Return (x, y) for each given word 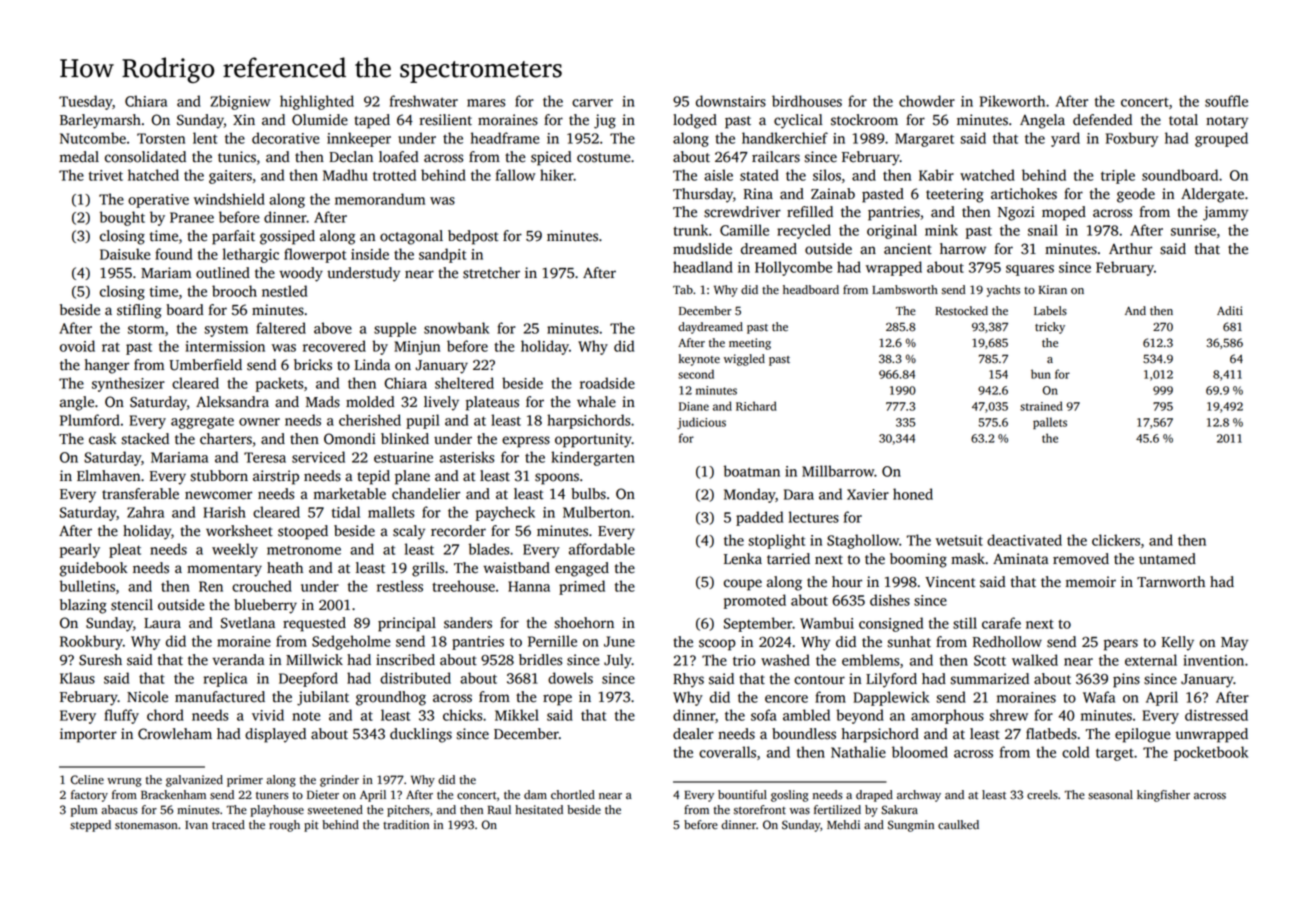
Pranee (192, 217)
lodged (695, 121)
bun (1041, 374)
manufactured (220, 697)
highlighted (317, 102)
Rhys (688, 680)
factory (89, 796)
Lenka (743, 559)
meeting (750, 344)
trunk (690, 230)
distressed (1216, 715)
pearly (80, 550)
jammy (1225, 213)
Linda (372, 365)
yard (1065, 139)
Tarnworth (1171, 582)
